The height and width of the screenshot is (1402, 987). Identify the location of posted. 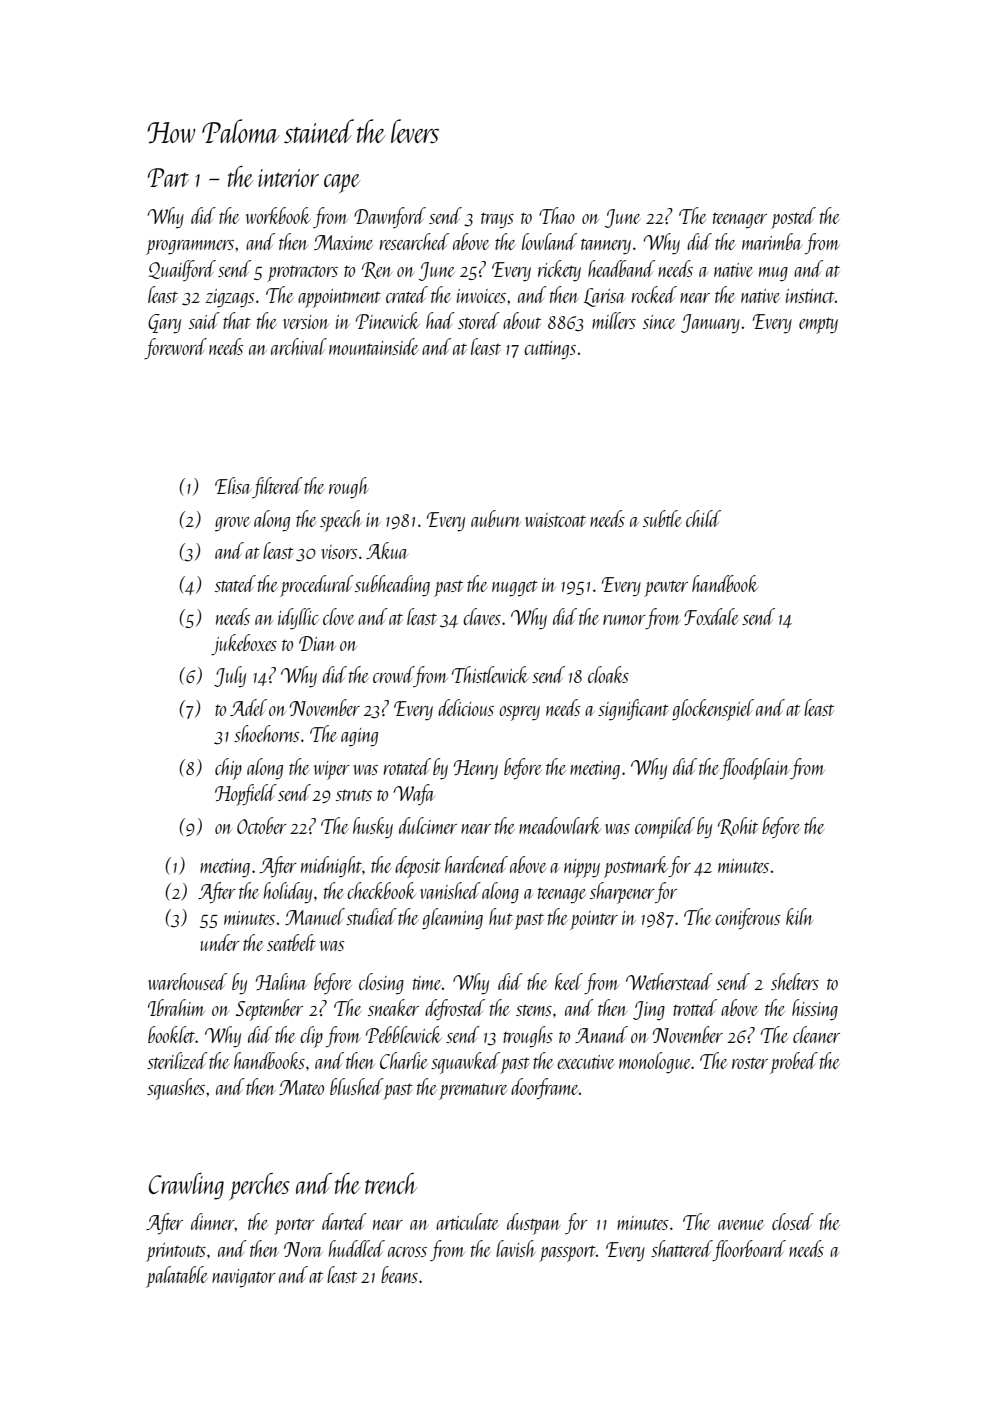
(793, 218).
